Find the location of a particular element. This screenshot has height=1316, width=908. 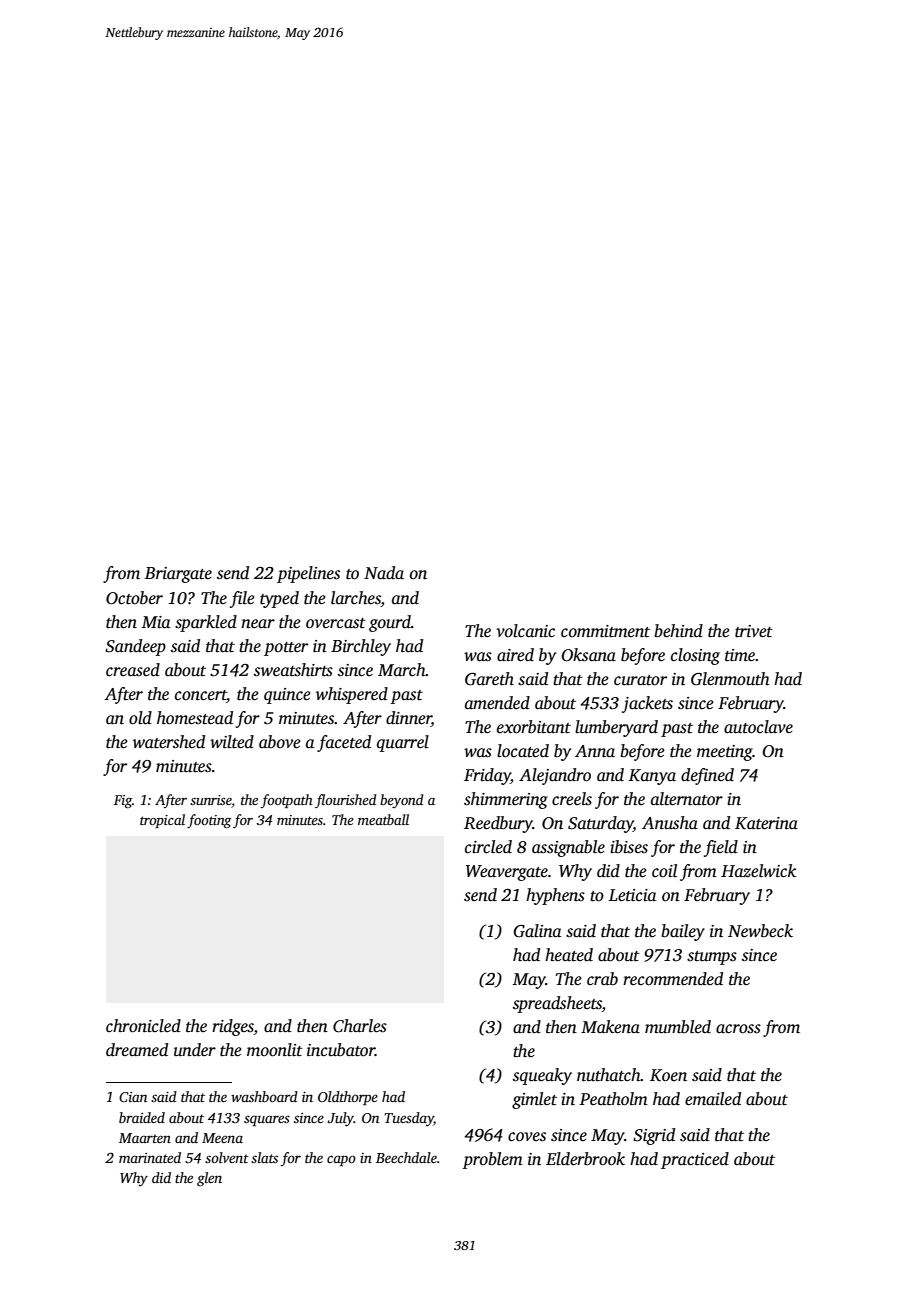

Galina is located at coordinates (538, 931).
